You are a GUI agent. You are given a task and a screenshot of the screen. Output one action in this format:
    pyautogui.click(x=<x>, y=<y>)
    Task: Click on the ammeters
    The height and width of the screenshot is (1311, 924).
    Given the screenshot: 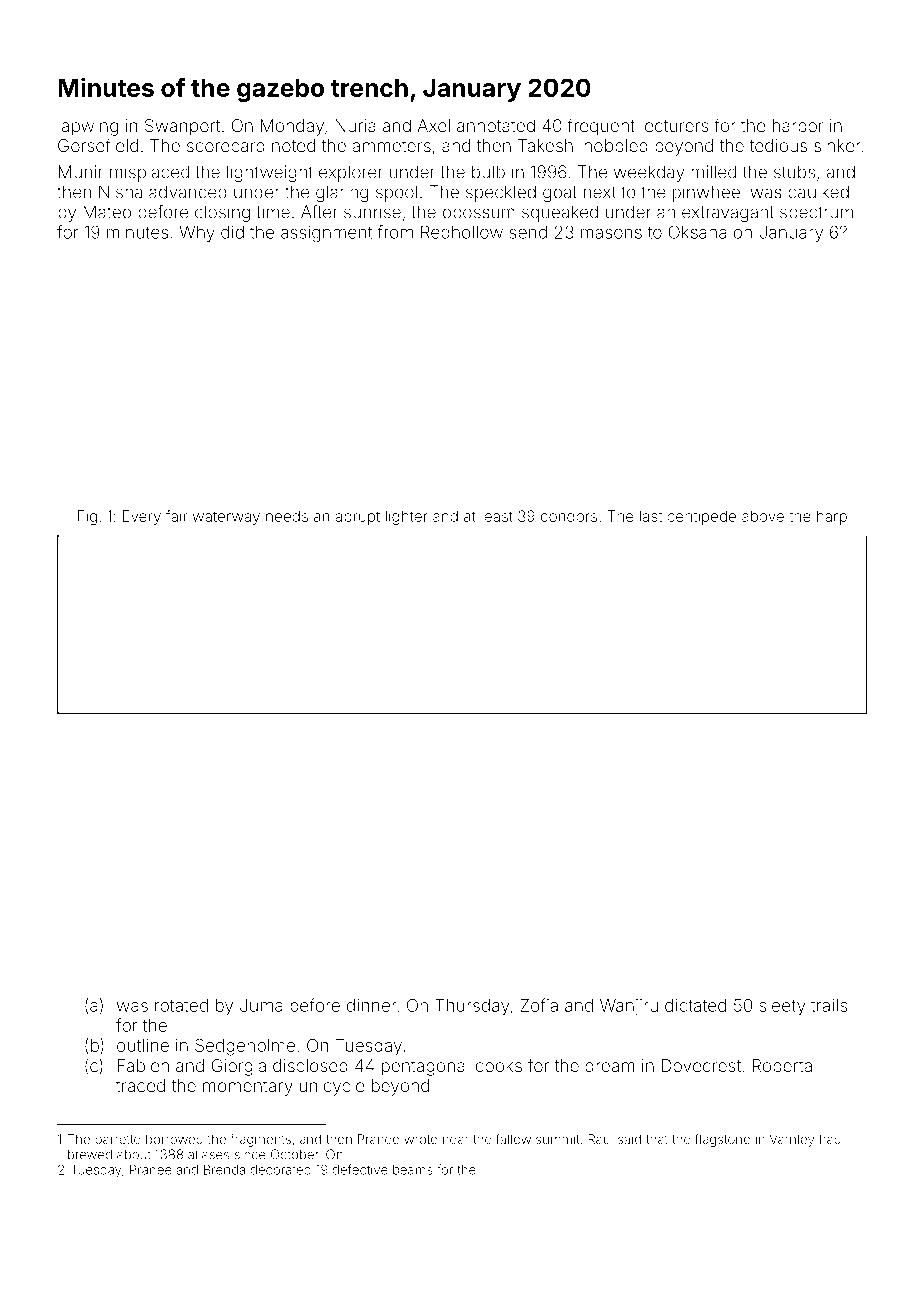 What is the action you would take?
    pyautogui.click(x=391, y=146)
